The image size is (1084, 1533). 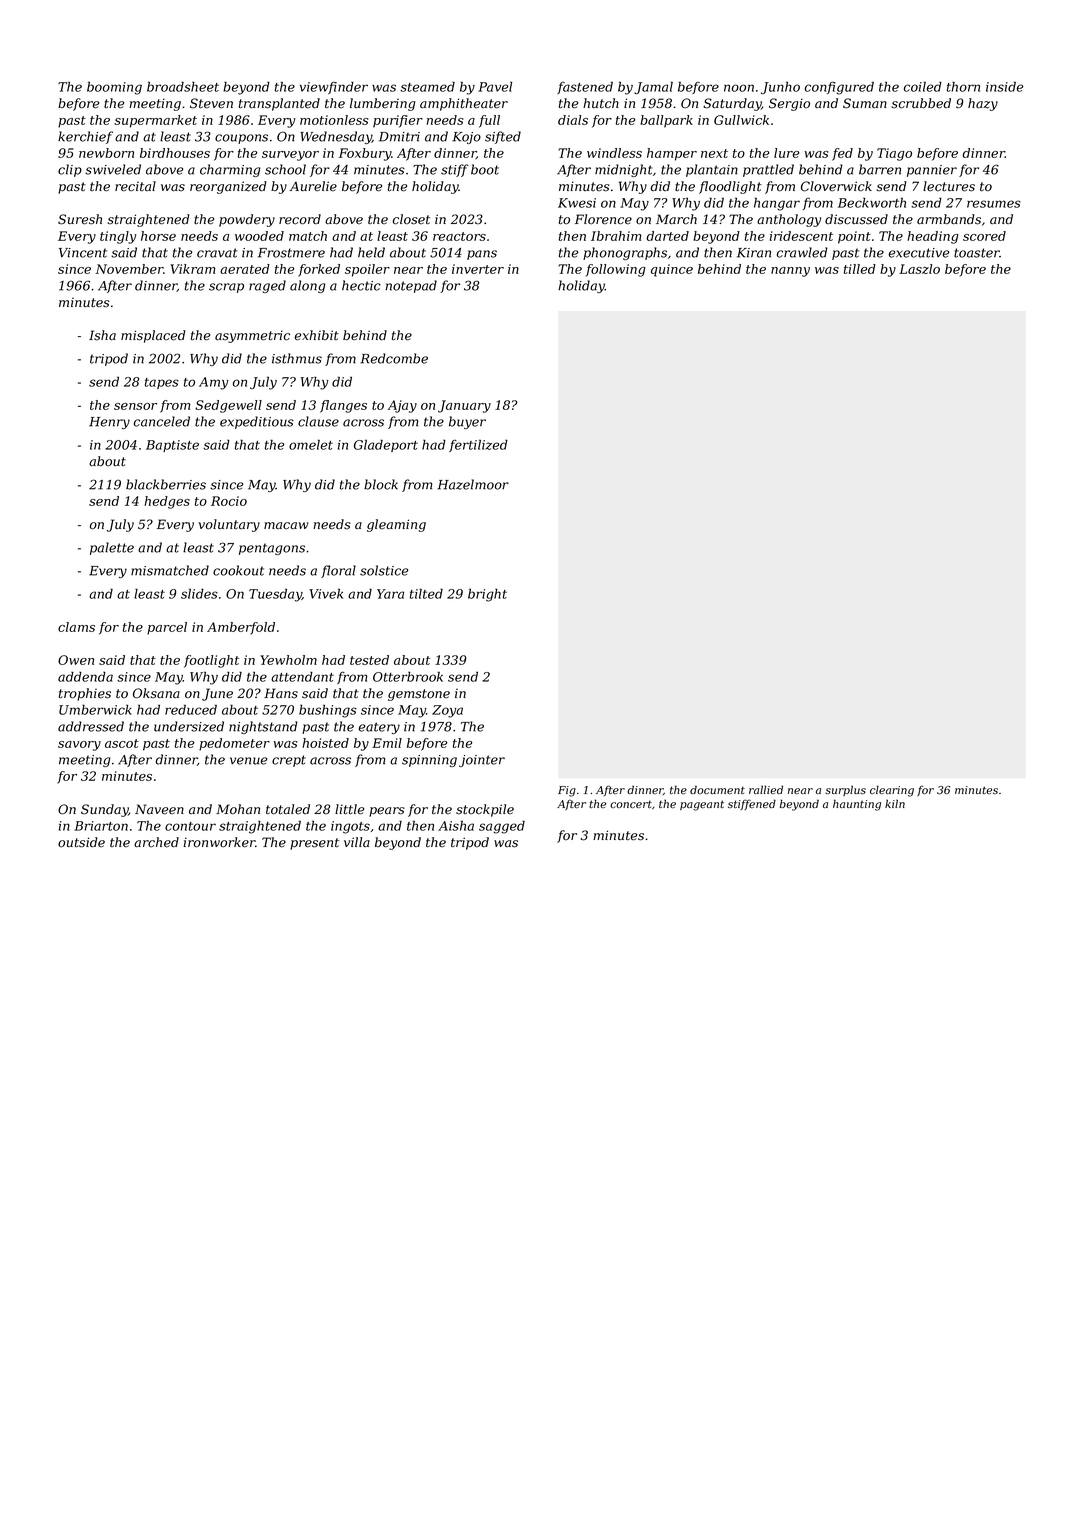 I want to click on omelet, so click(x=311, y=444).
